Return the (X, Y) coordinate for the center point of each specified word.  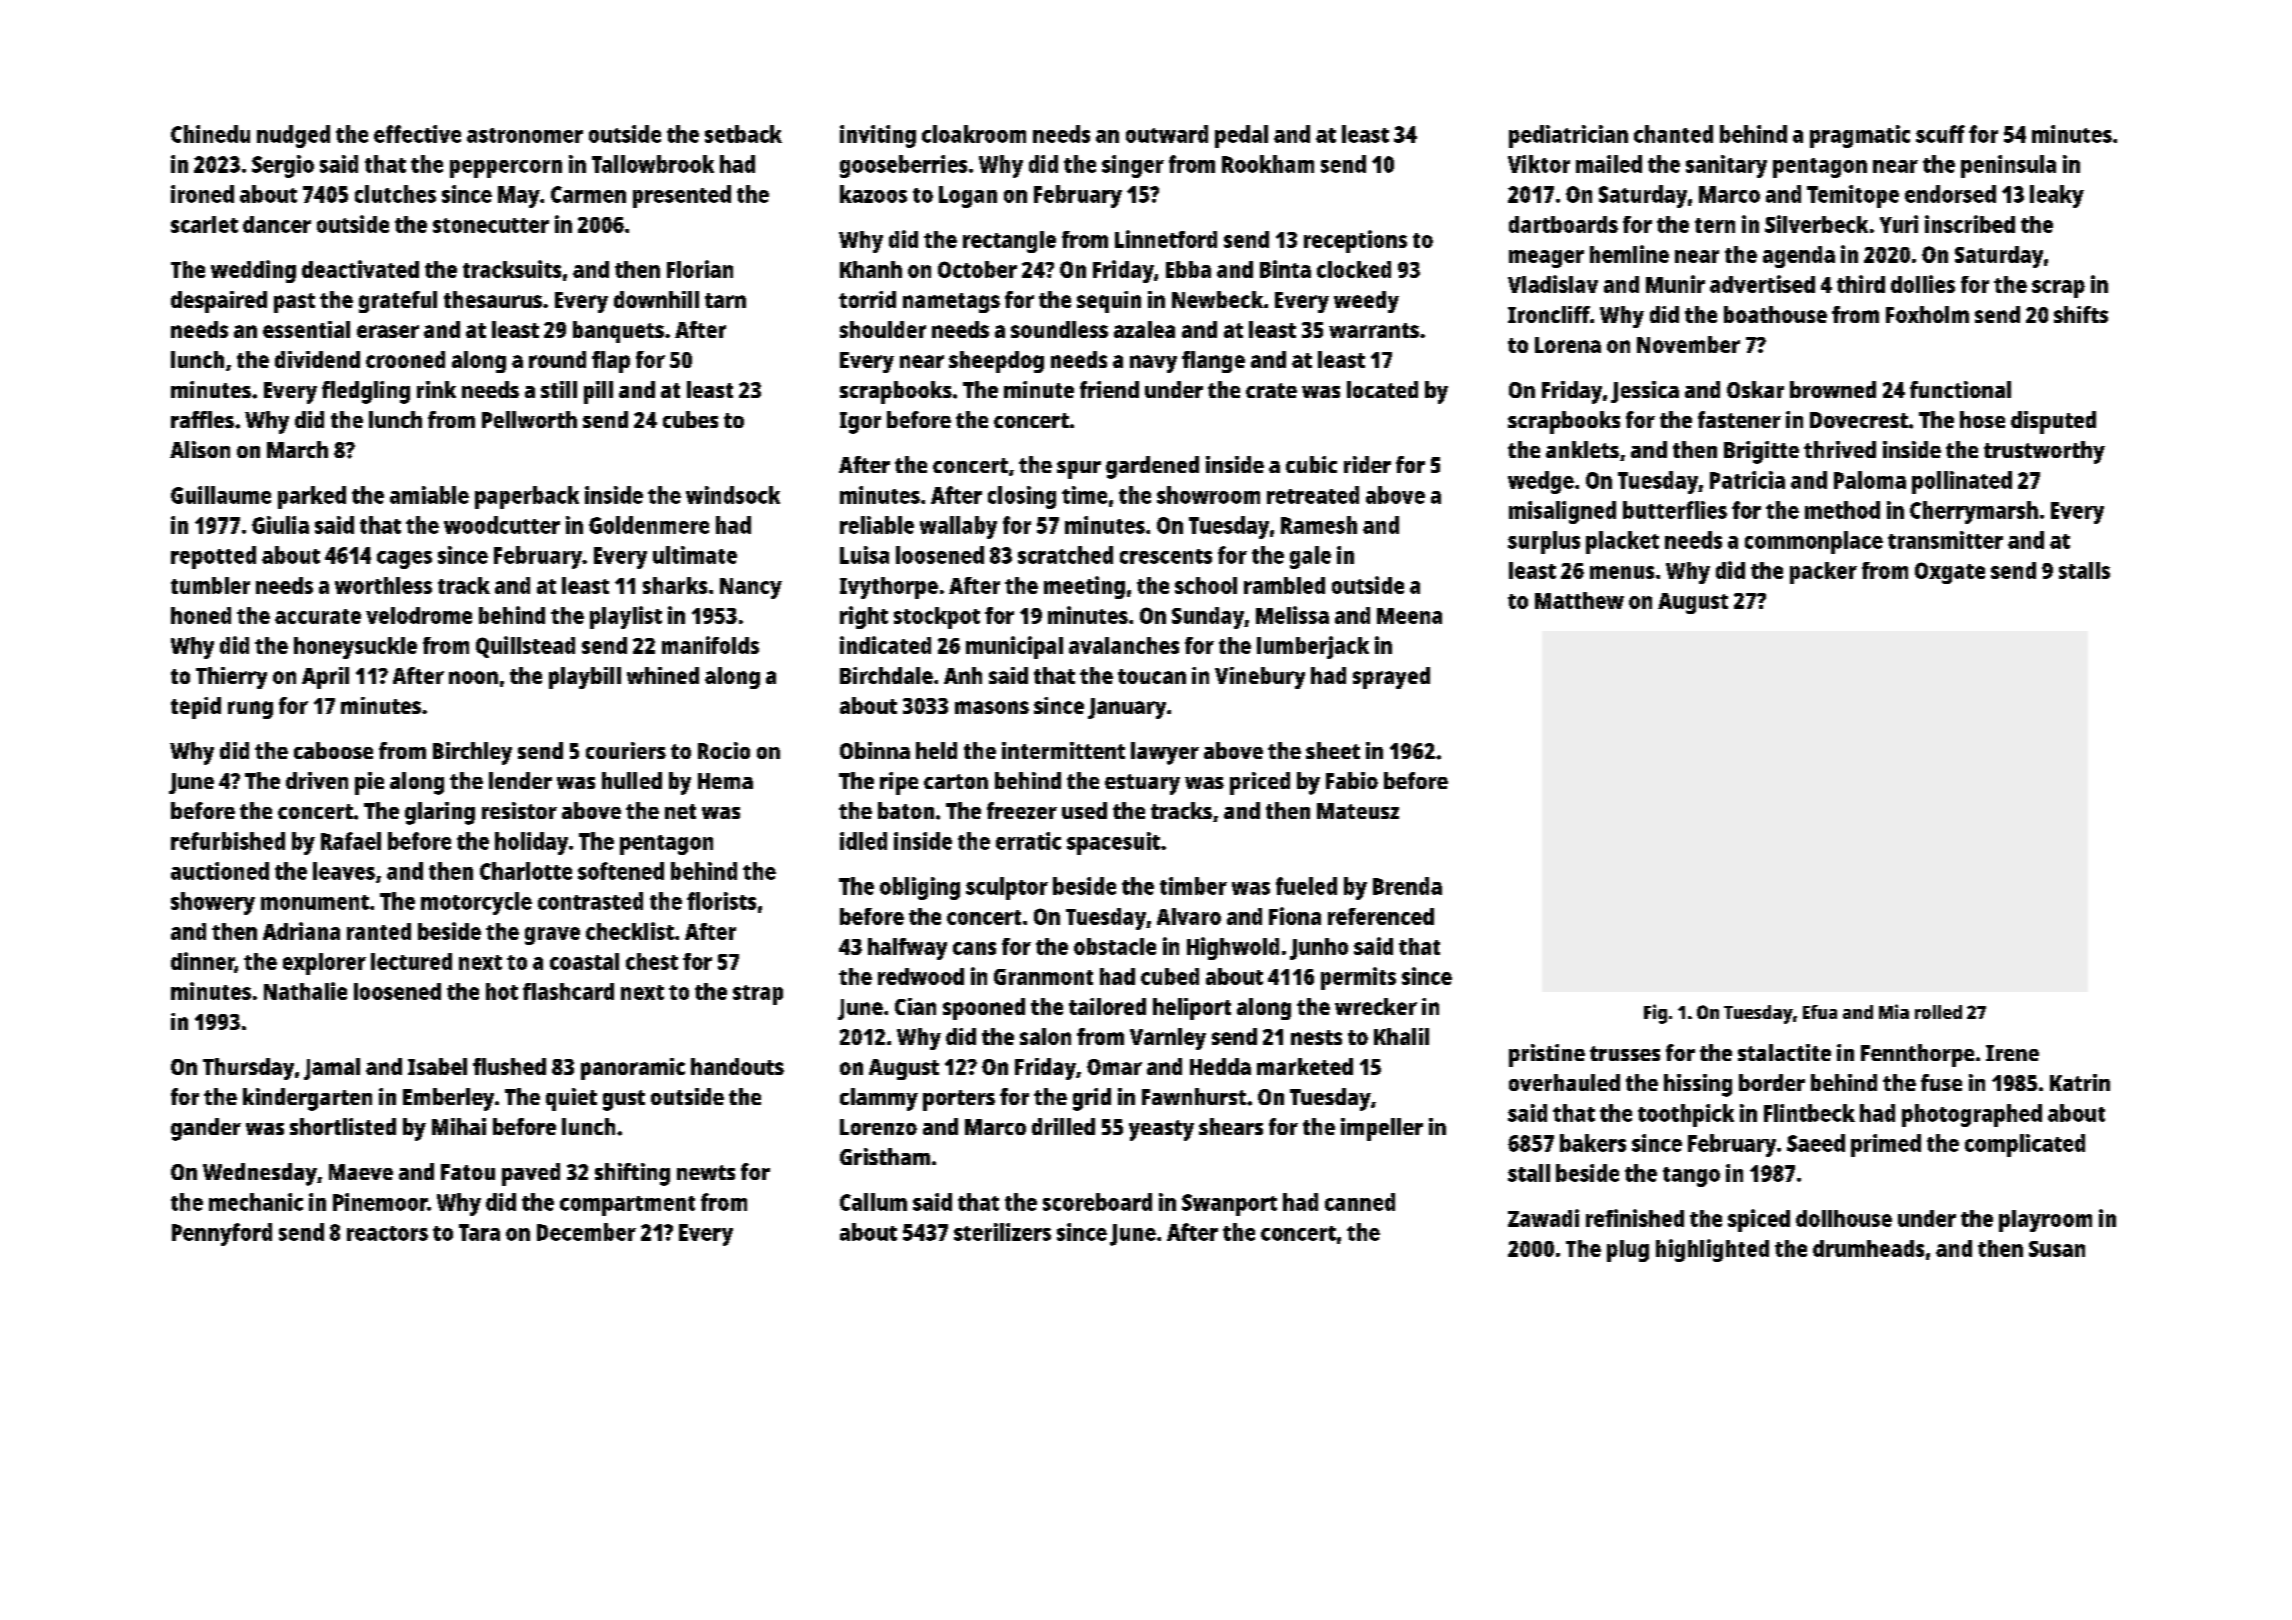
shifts (2081, 314)
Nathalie (305, 991)
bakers (1593, 1143)
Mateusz (1358, 811)
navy (1153, 364)
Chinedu (210, 134)
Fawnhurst (1194, 1096)
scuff (1940, 134)
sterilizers (1002, 1232)
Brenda (1407, 886)
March (297, 449)
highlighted (1712, 1250)
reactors (387, 1233)
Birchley (472, 753)
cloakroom (974, 134)
